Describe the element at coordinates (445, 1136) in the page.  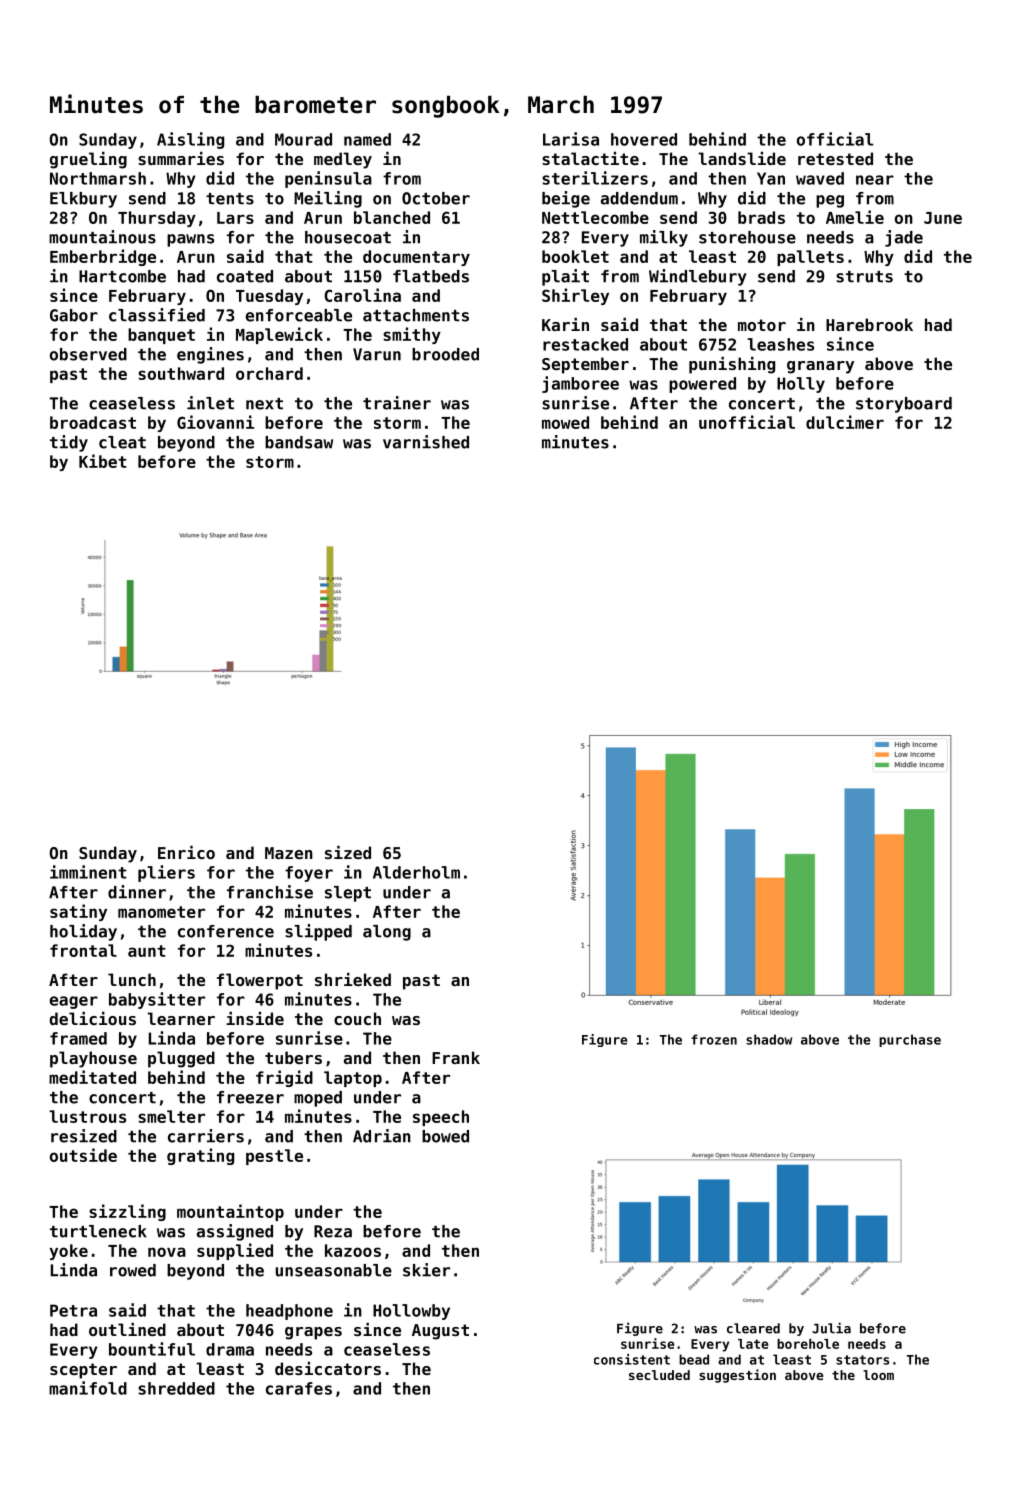
I see `bowed` at that location.
